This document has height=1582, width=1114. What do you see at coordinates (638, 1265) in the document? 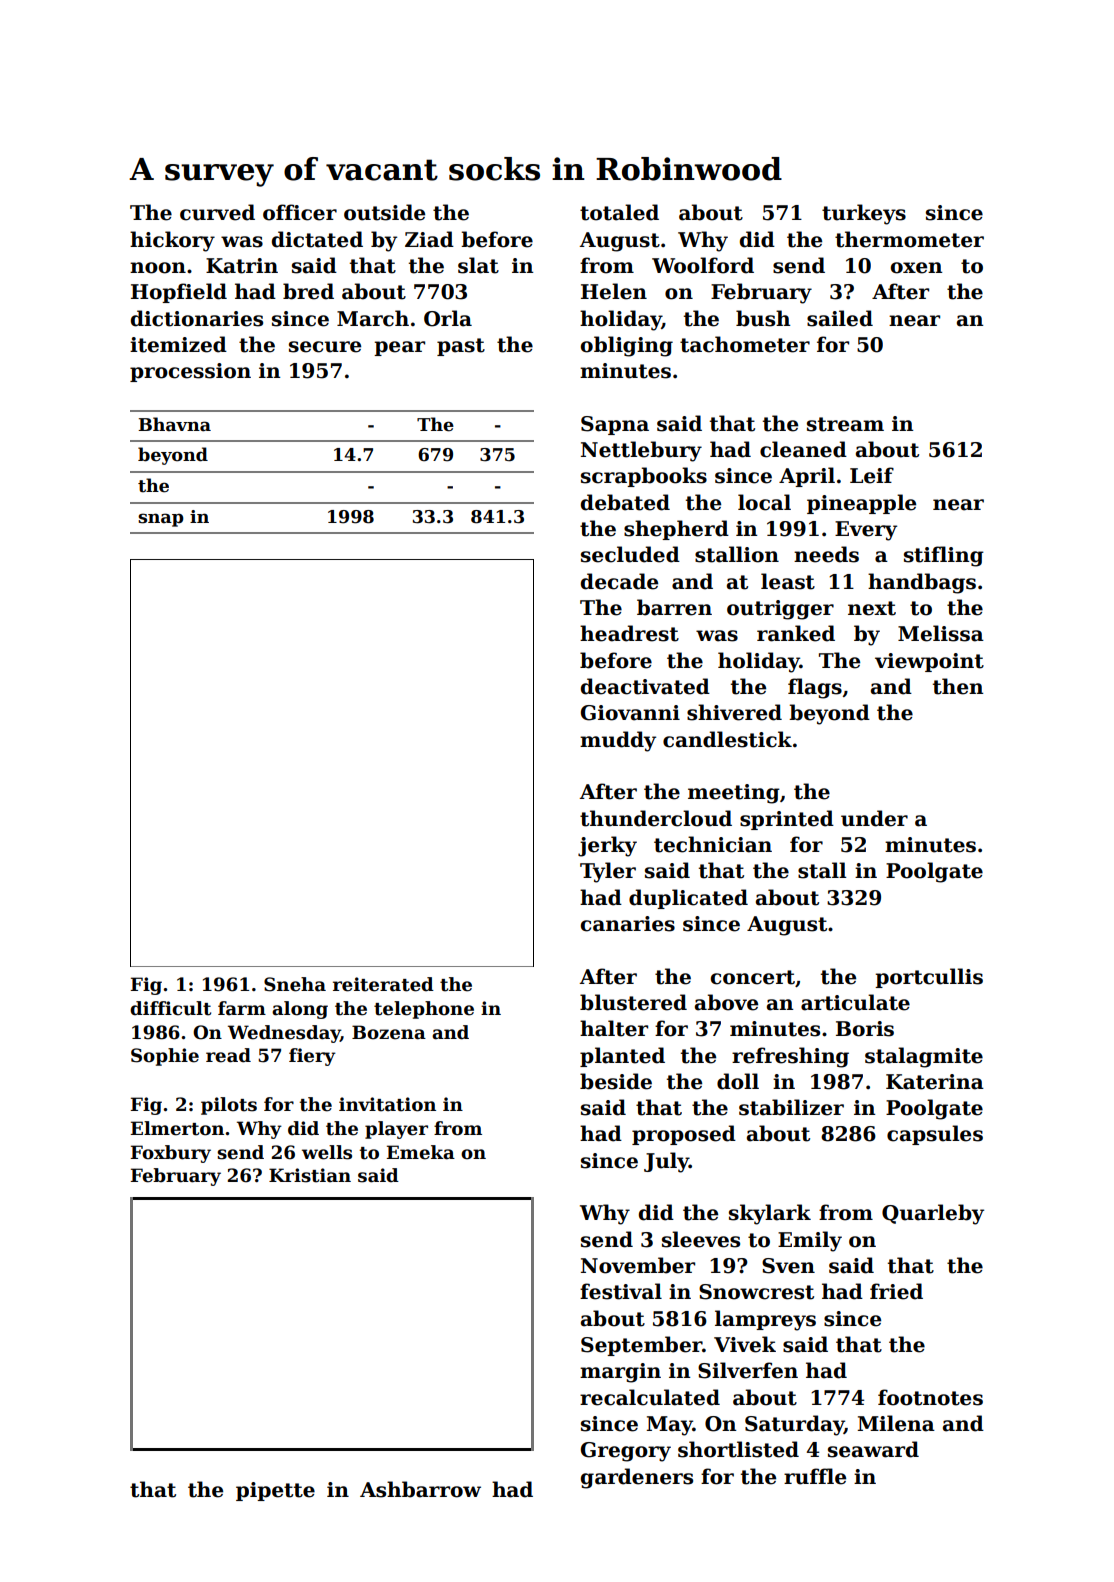
I see `November` at bounding box center [638, 1265].
